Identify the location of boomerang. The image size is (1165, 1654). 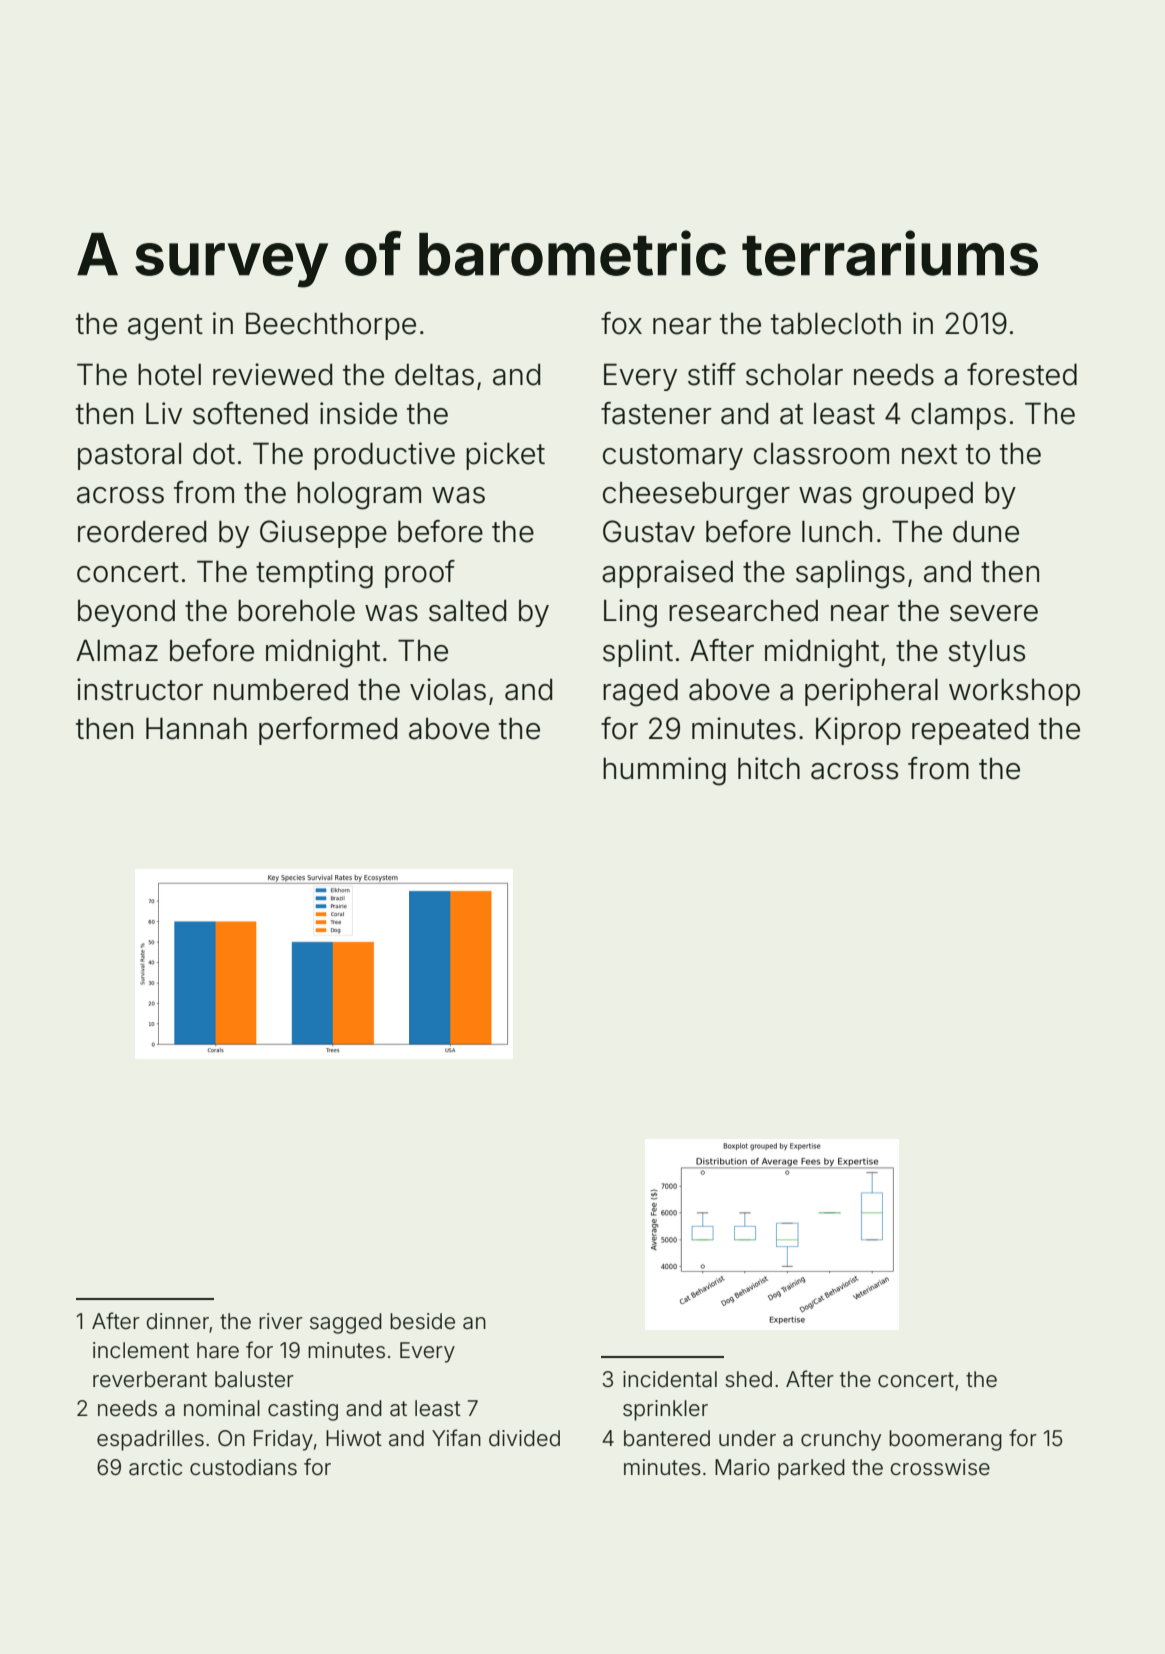
(945, 1440).
